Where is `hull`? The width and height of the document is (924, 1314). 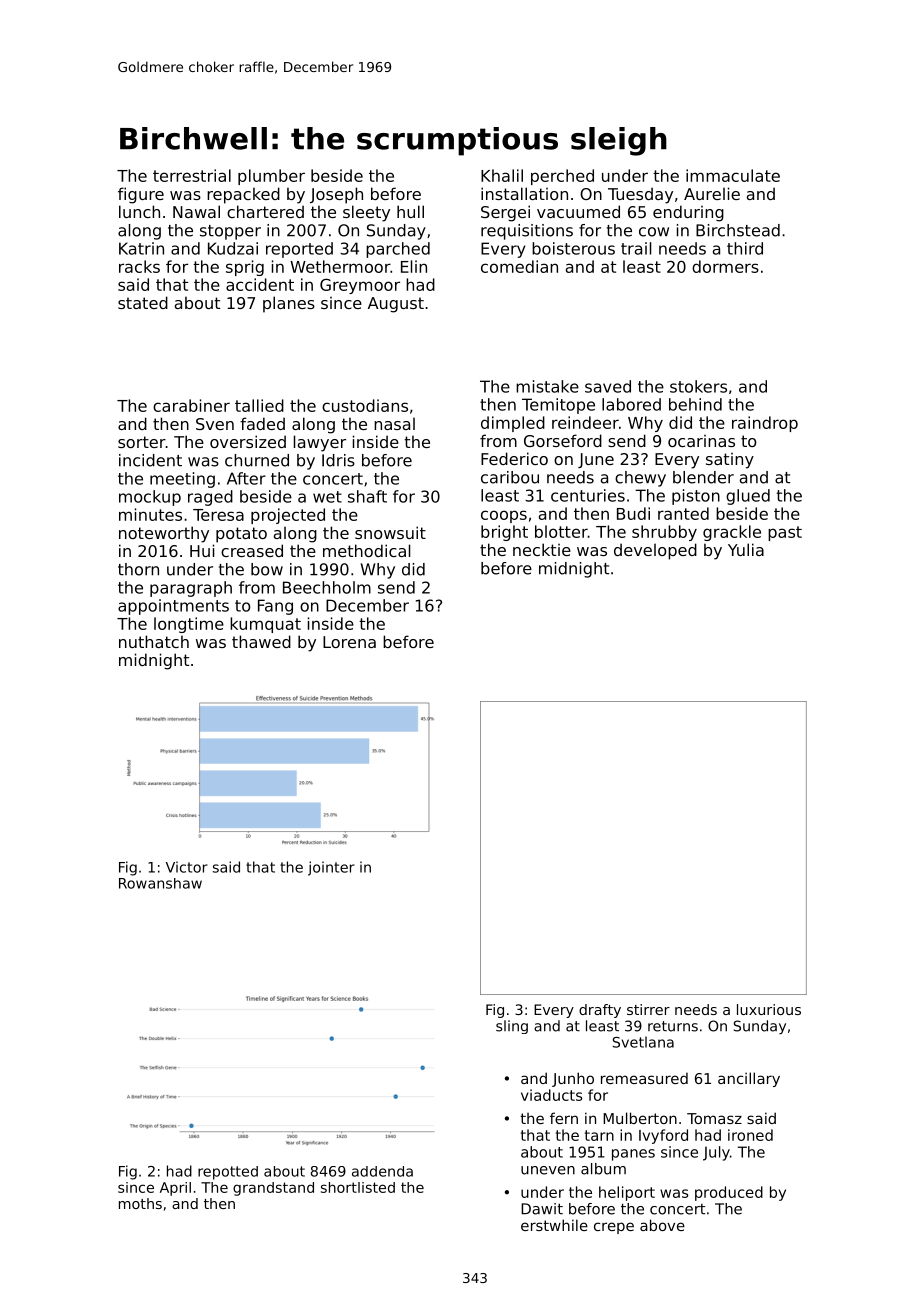 hull is located at coordinates (410, 211).
